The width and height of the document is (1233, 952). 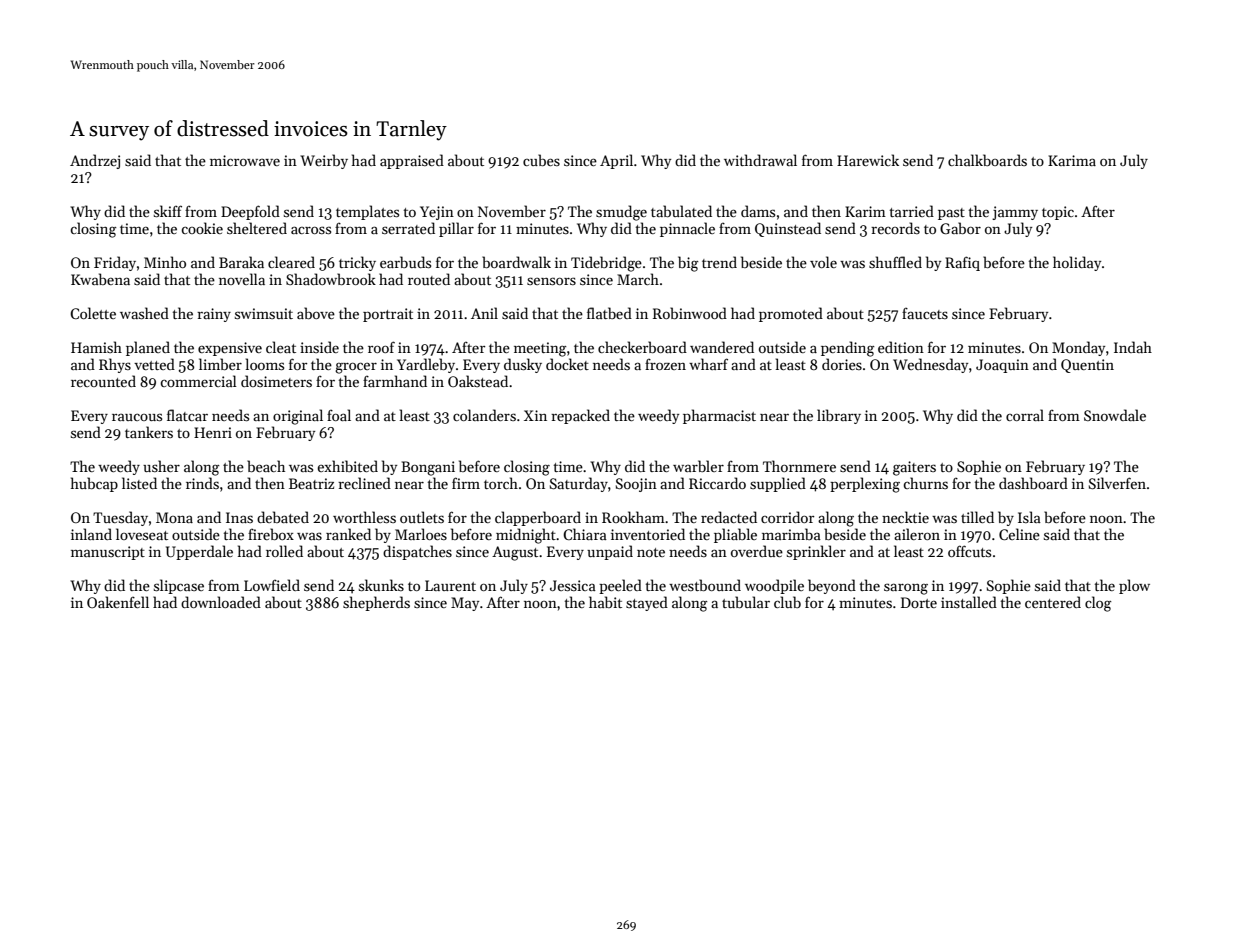 What do you see at coordinates (118, 602) in the document?
I see `Oakenfell` at bounding box center [118, 602].
